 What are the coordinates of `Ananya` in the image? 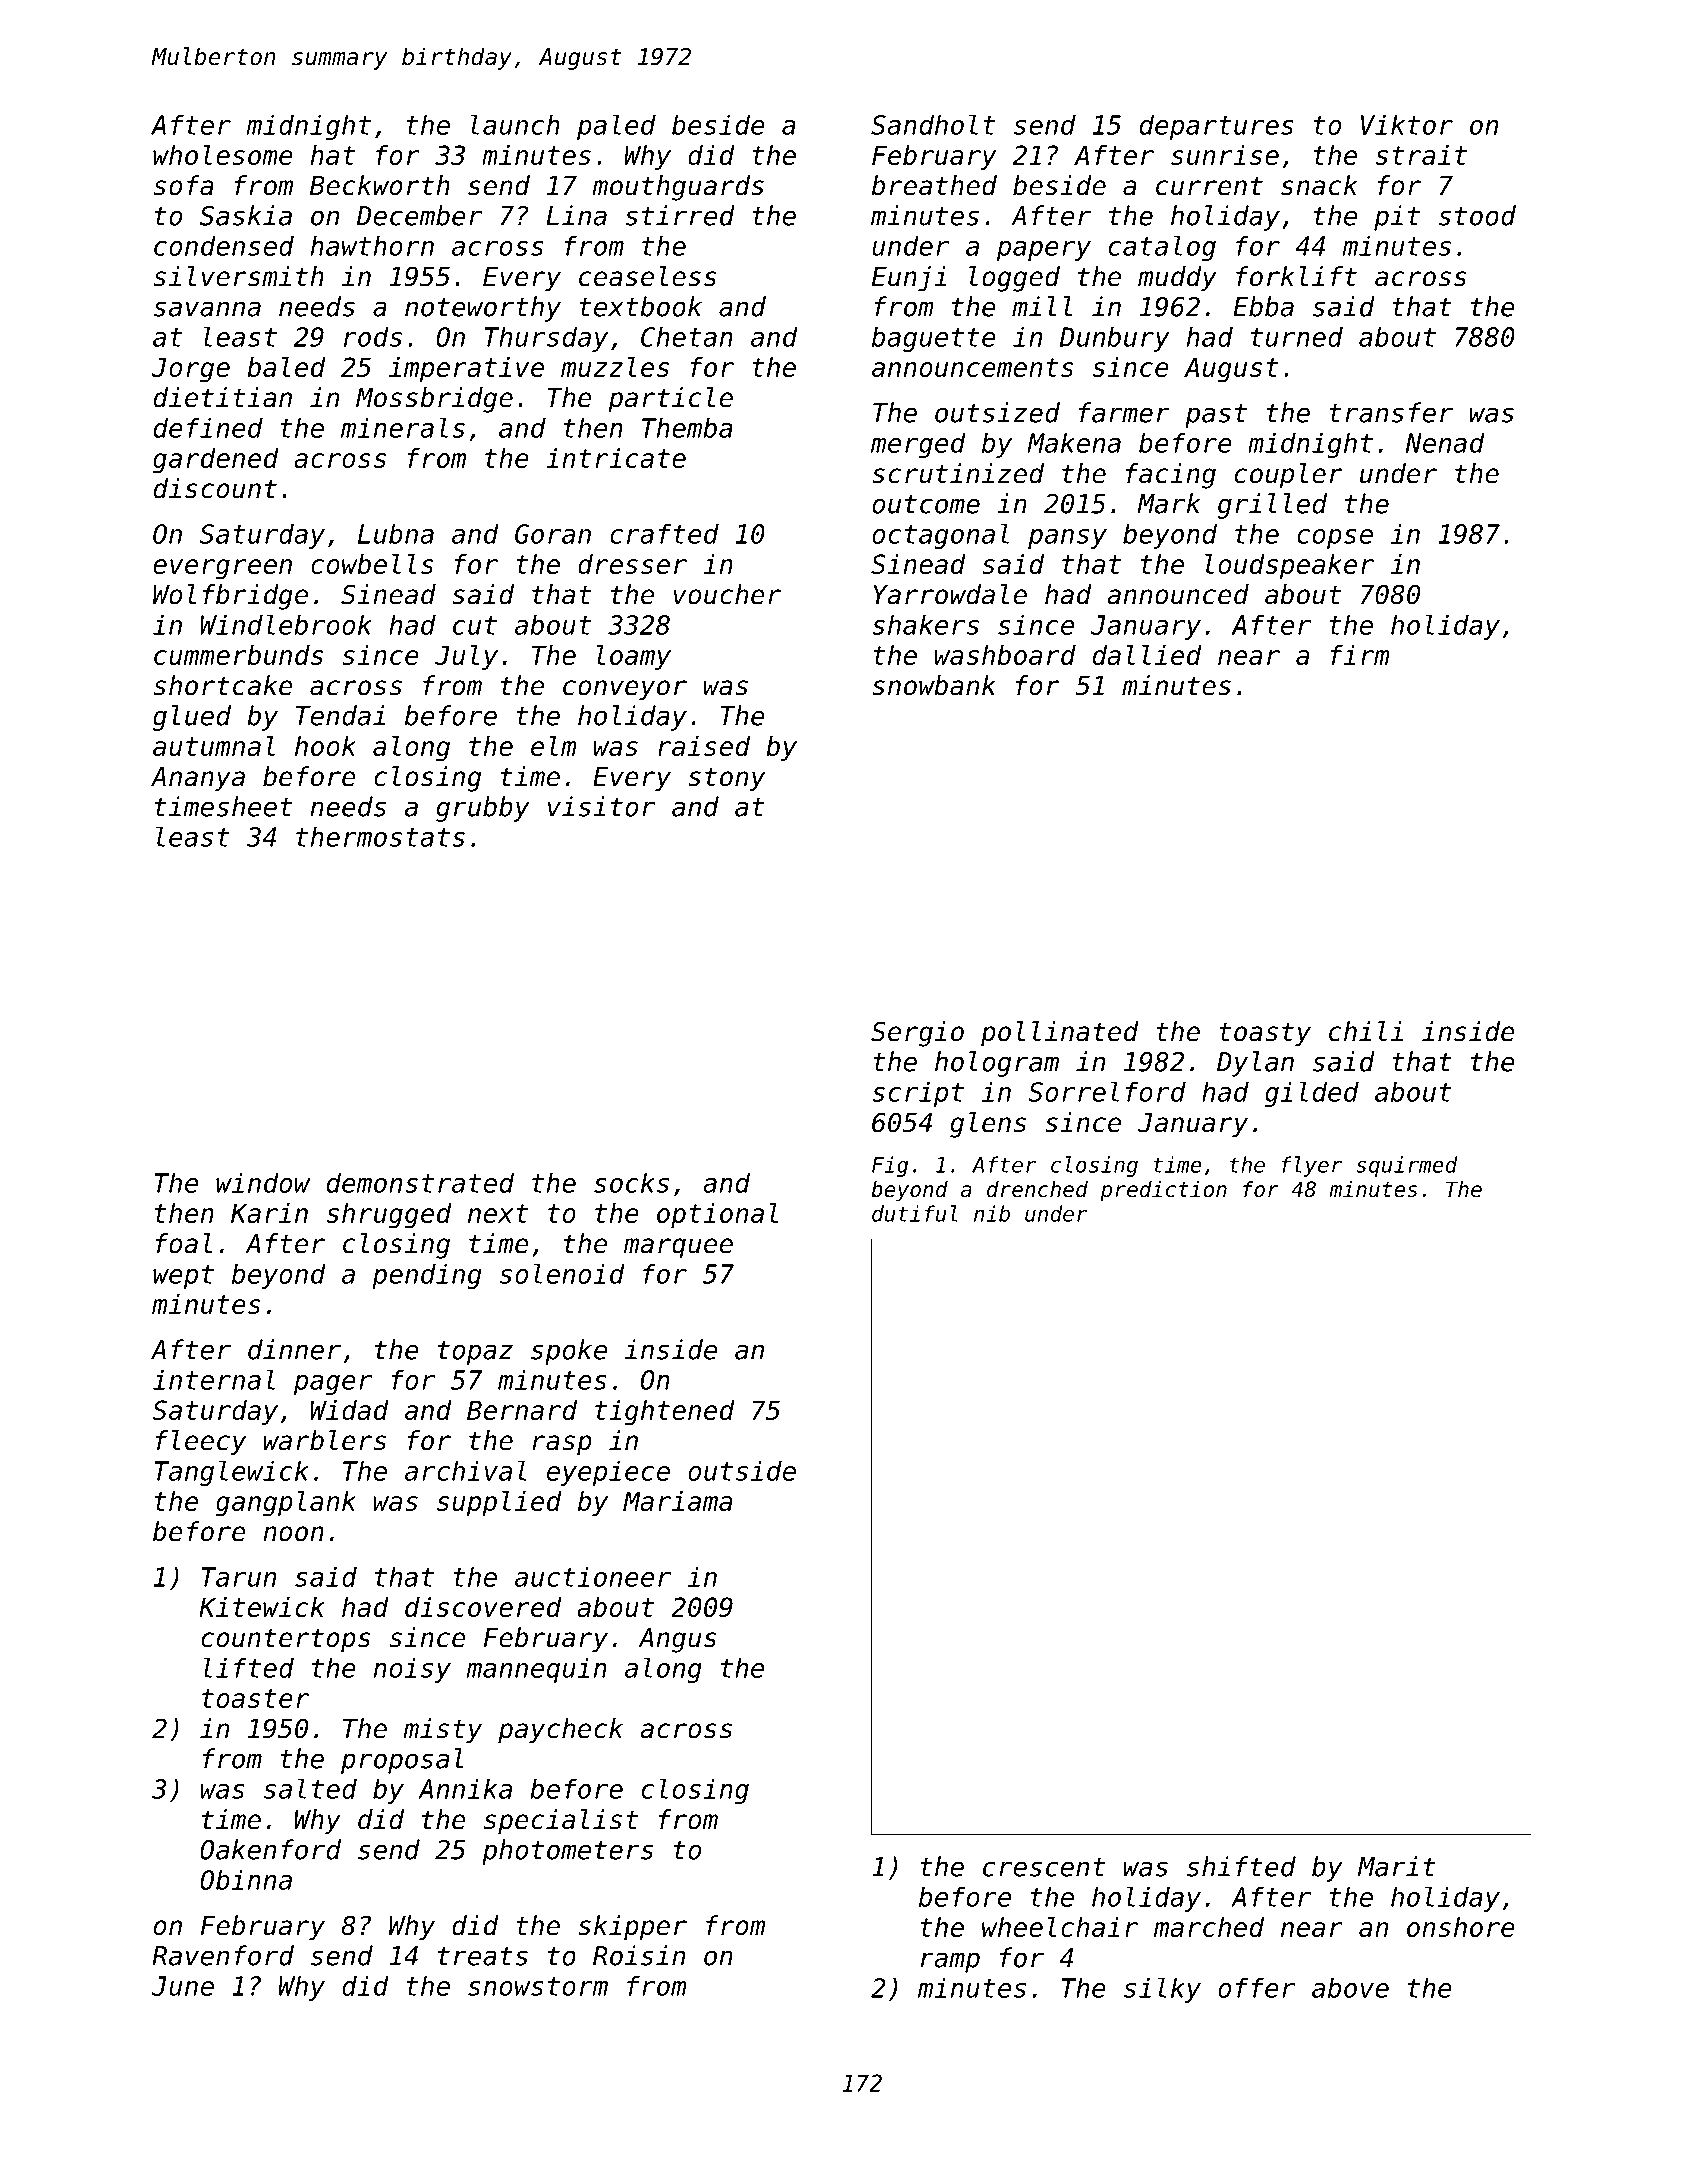 It's located at (198, 779).
